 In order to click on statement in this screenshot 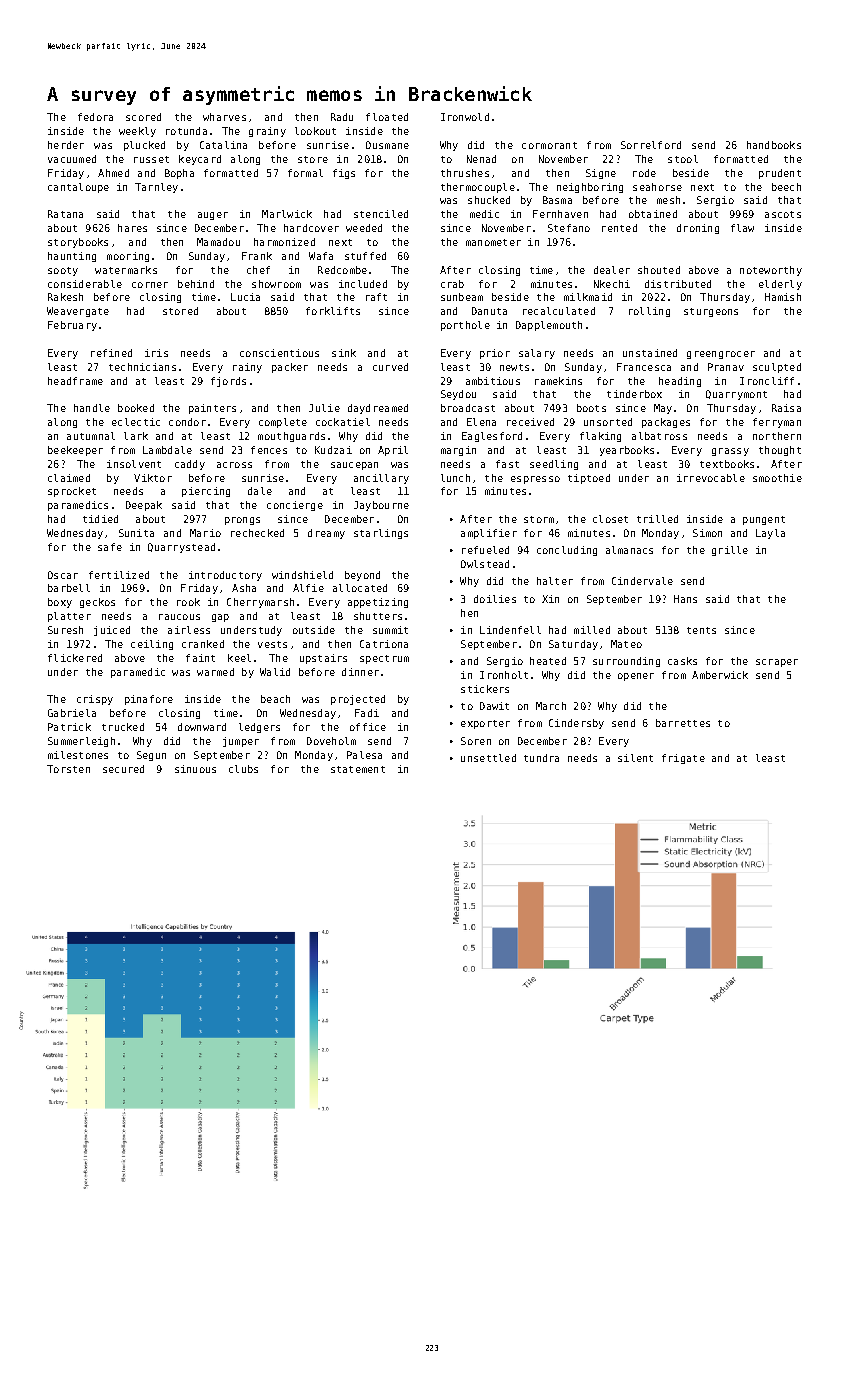, I will do `click(358, 769)`.
